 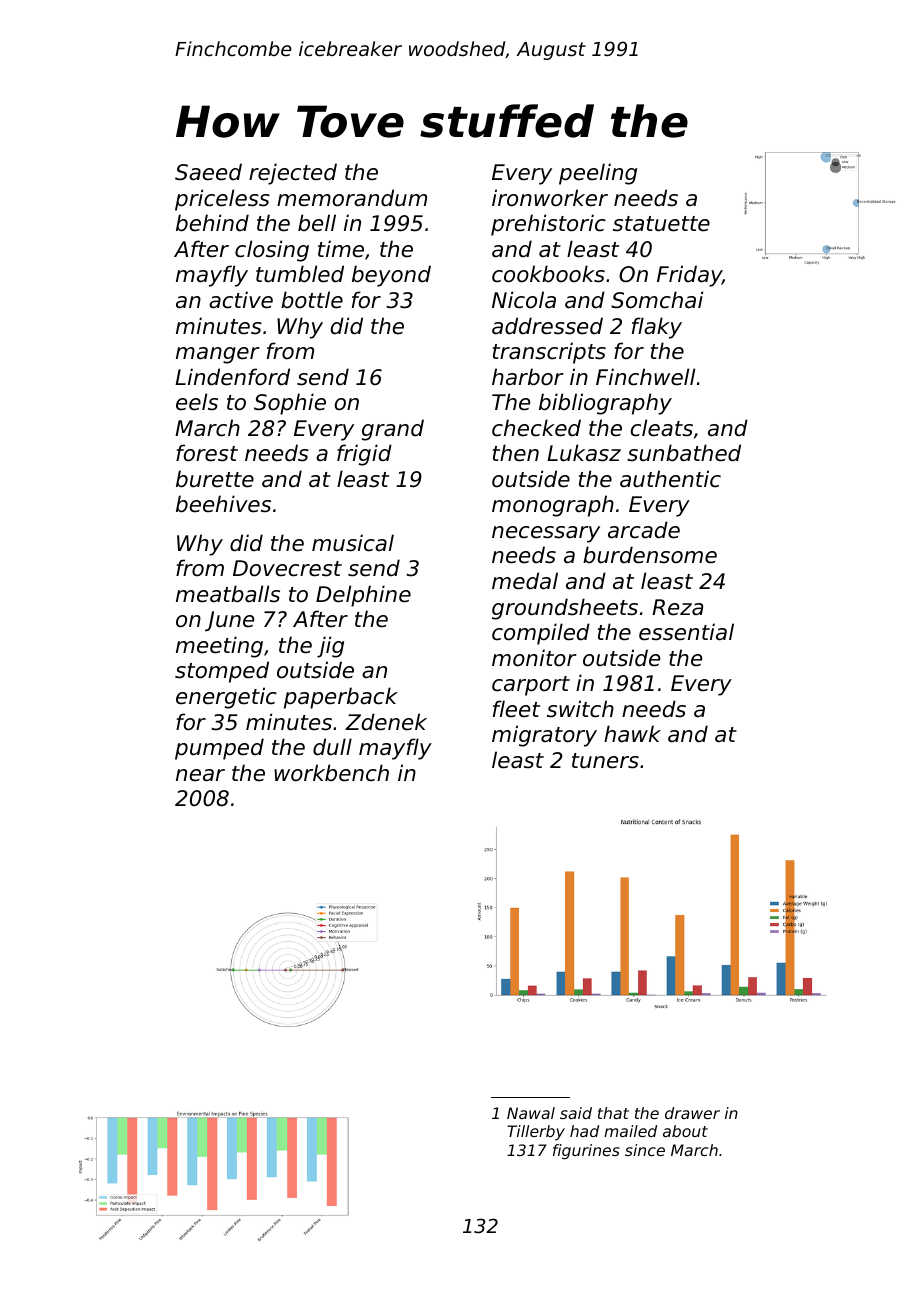 What do you see at coordinates (331, 773) in the screenshot?
I see `workbench` at bounding box center [331, 773].
